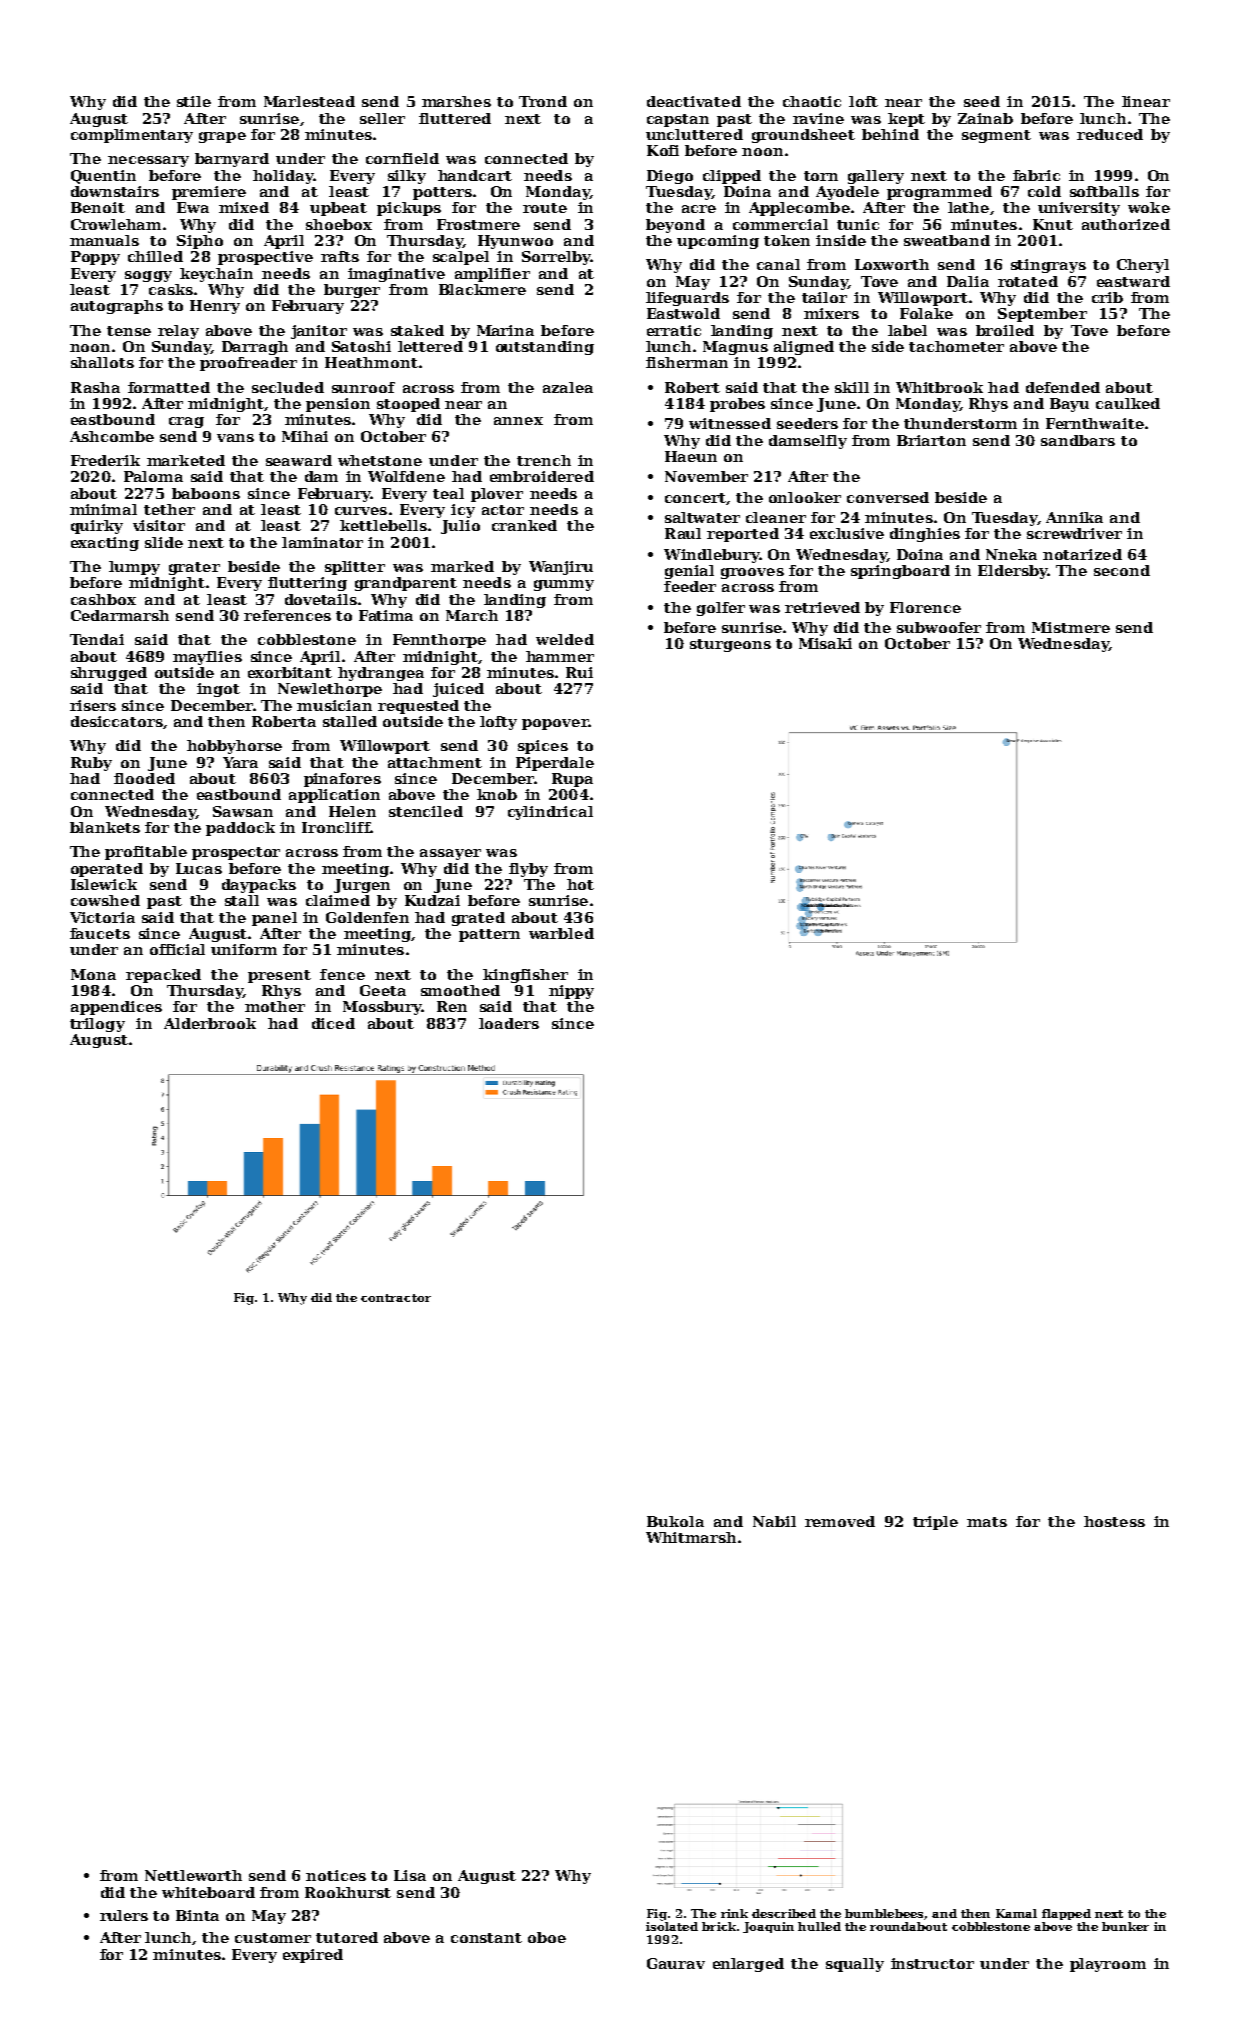  I want to click on Zainab, so click(985, 118).
